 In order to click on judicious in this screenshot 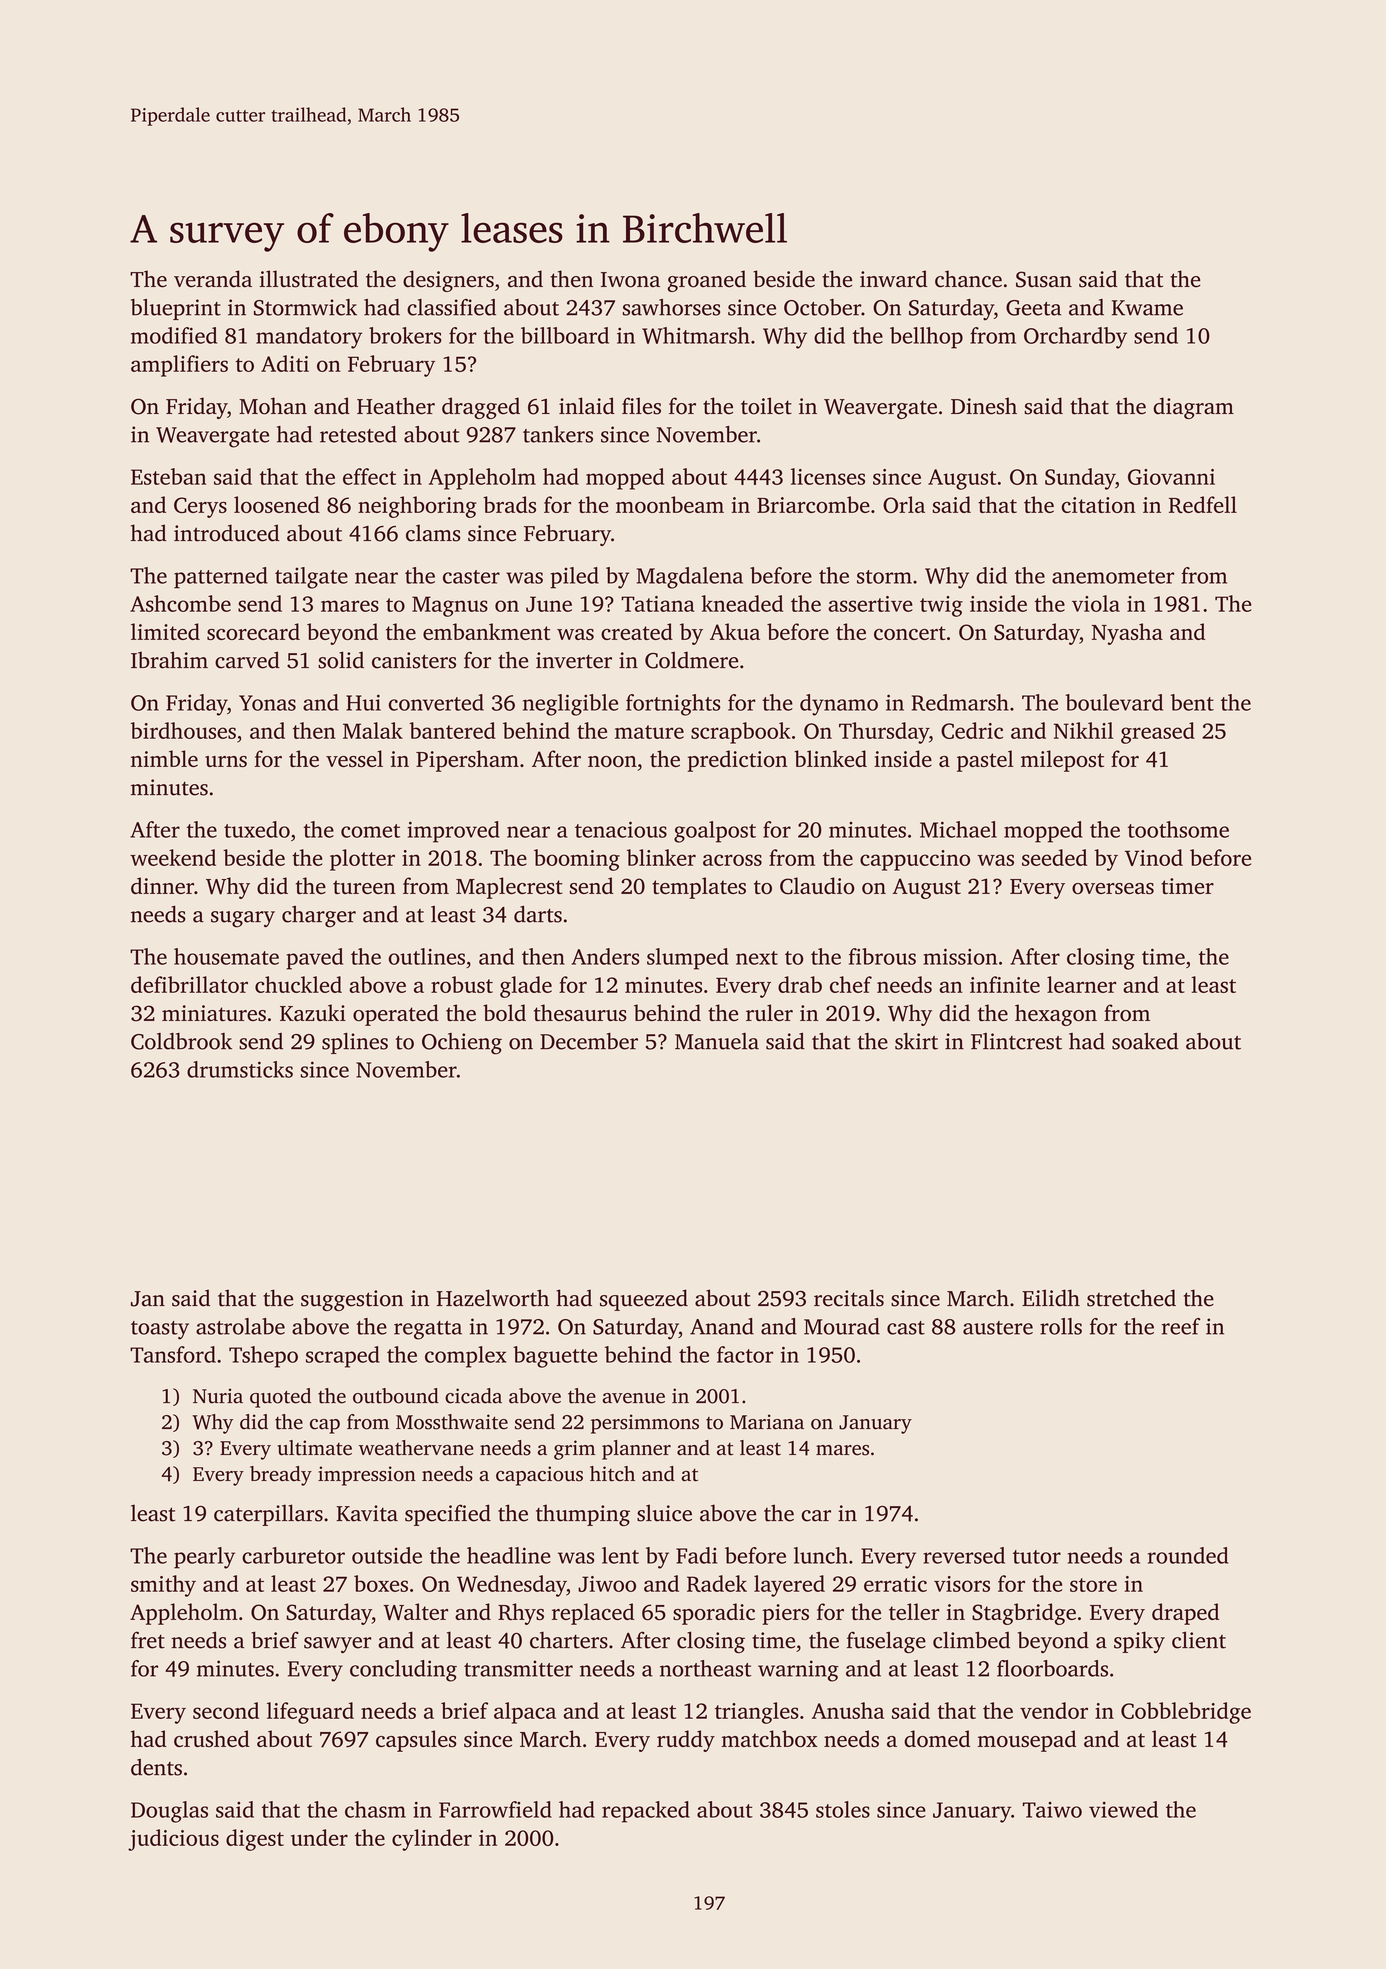, I will do `click(173, 1840)`.
